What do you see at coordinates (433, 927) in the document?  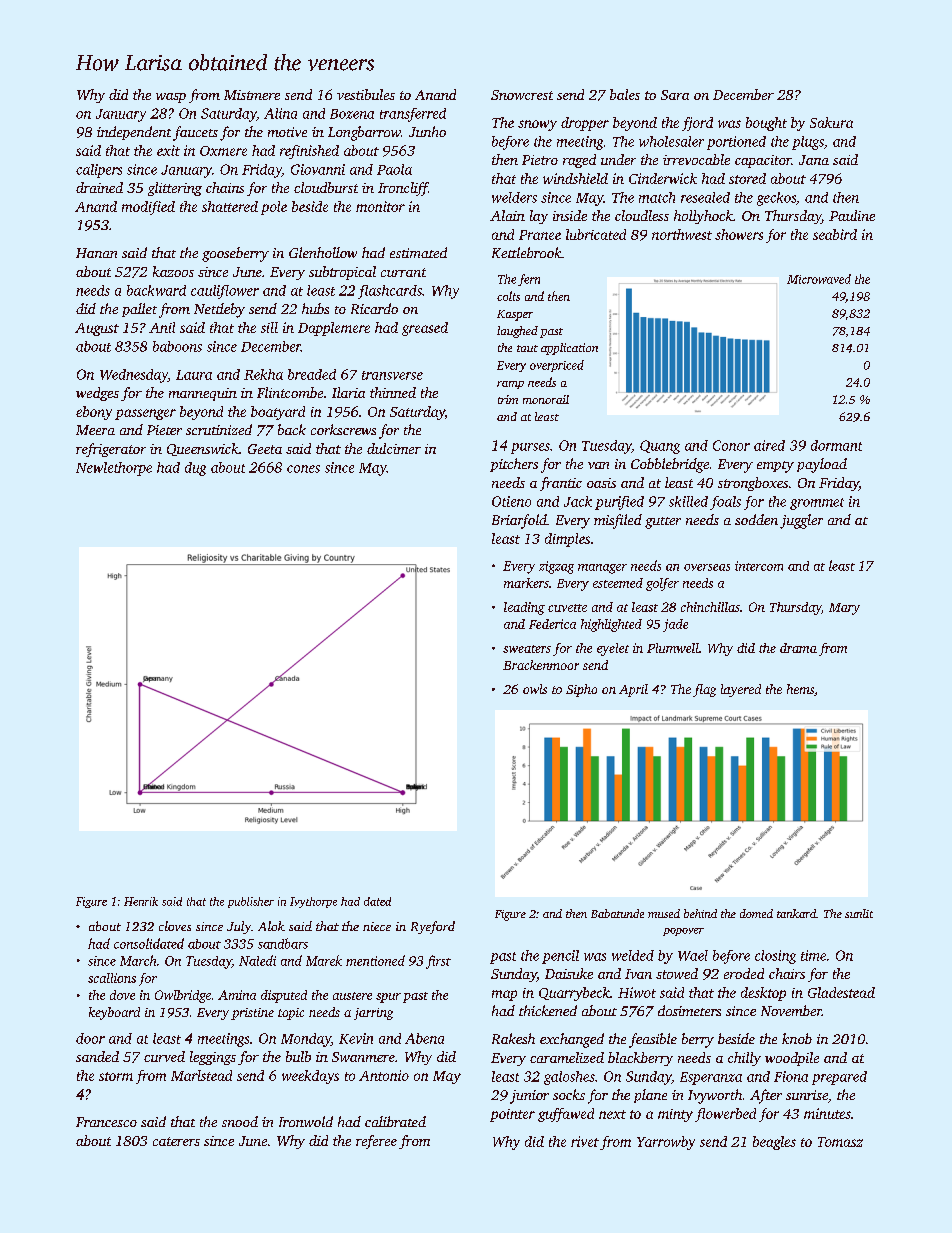 I see `Ryeford` at bounding box center [433, 927].
